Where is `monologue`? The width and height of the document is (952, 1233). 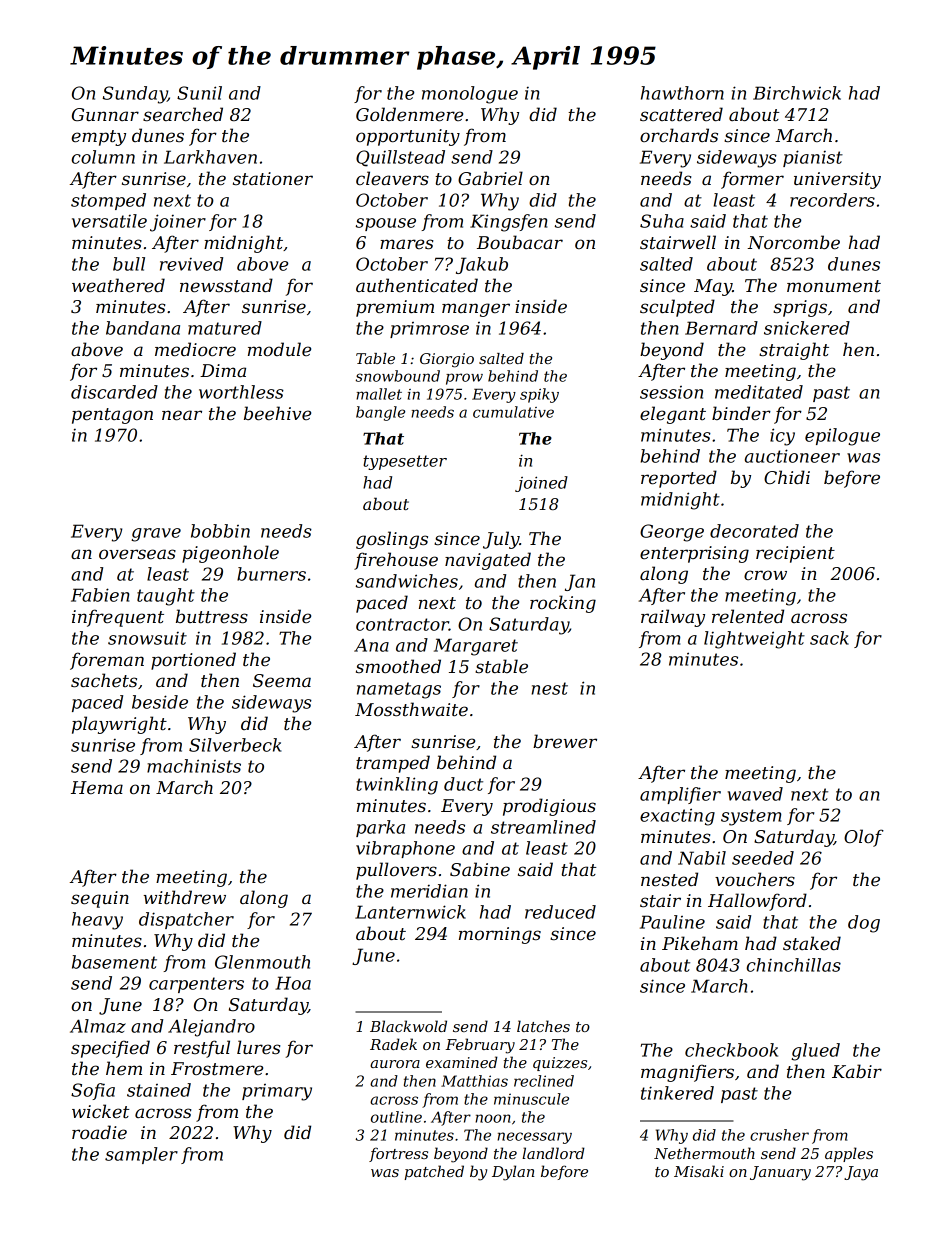
monologue is located at coordinates (470, 95).
